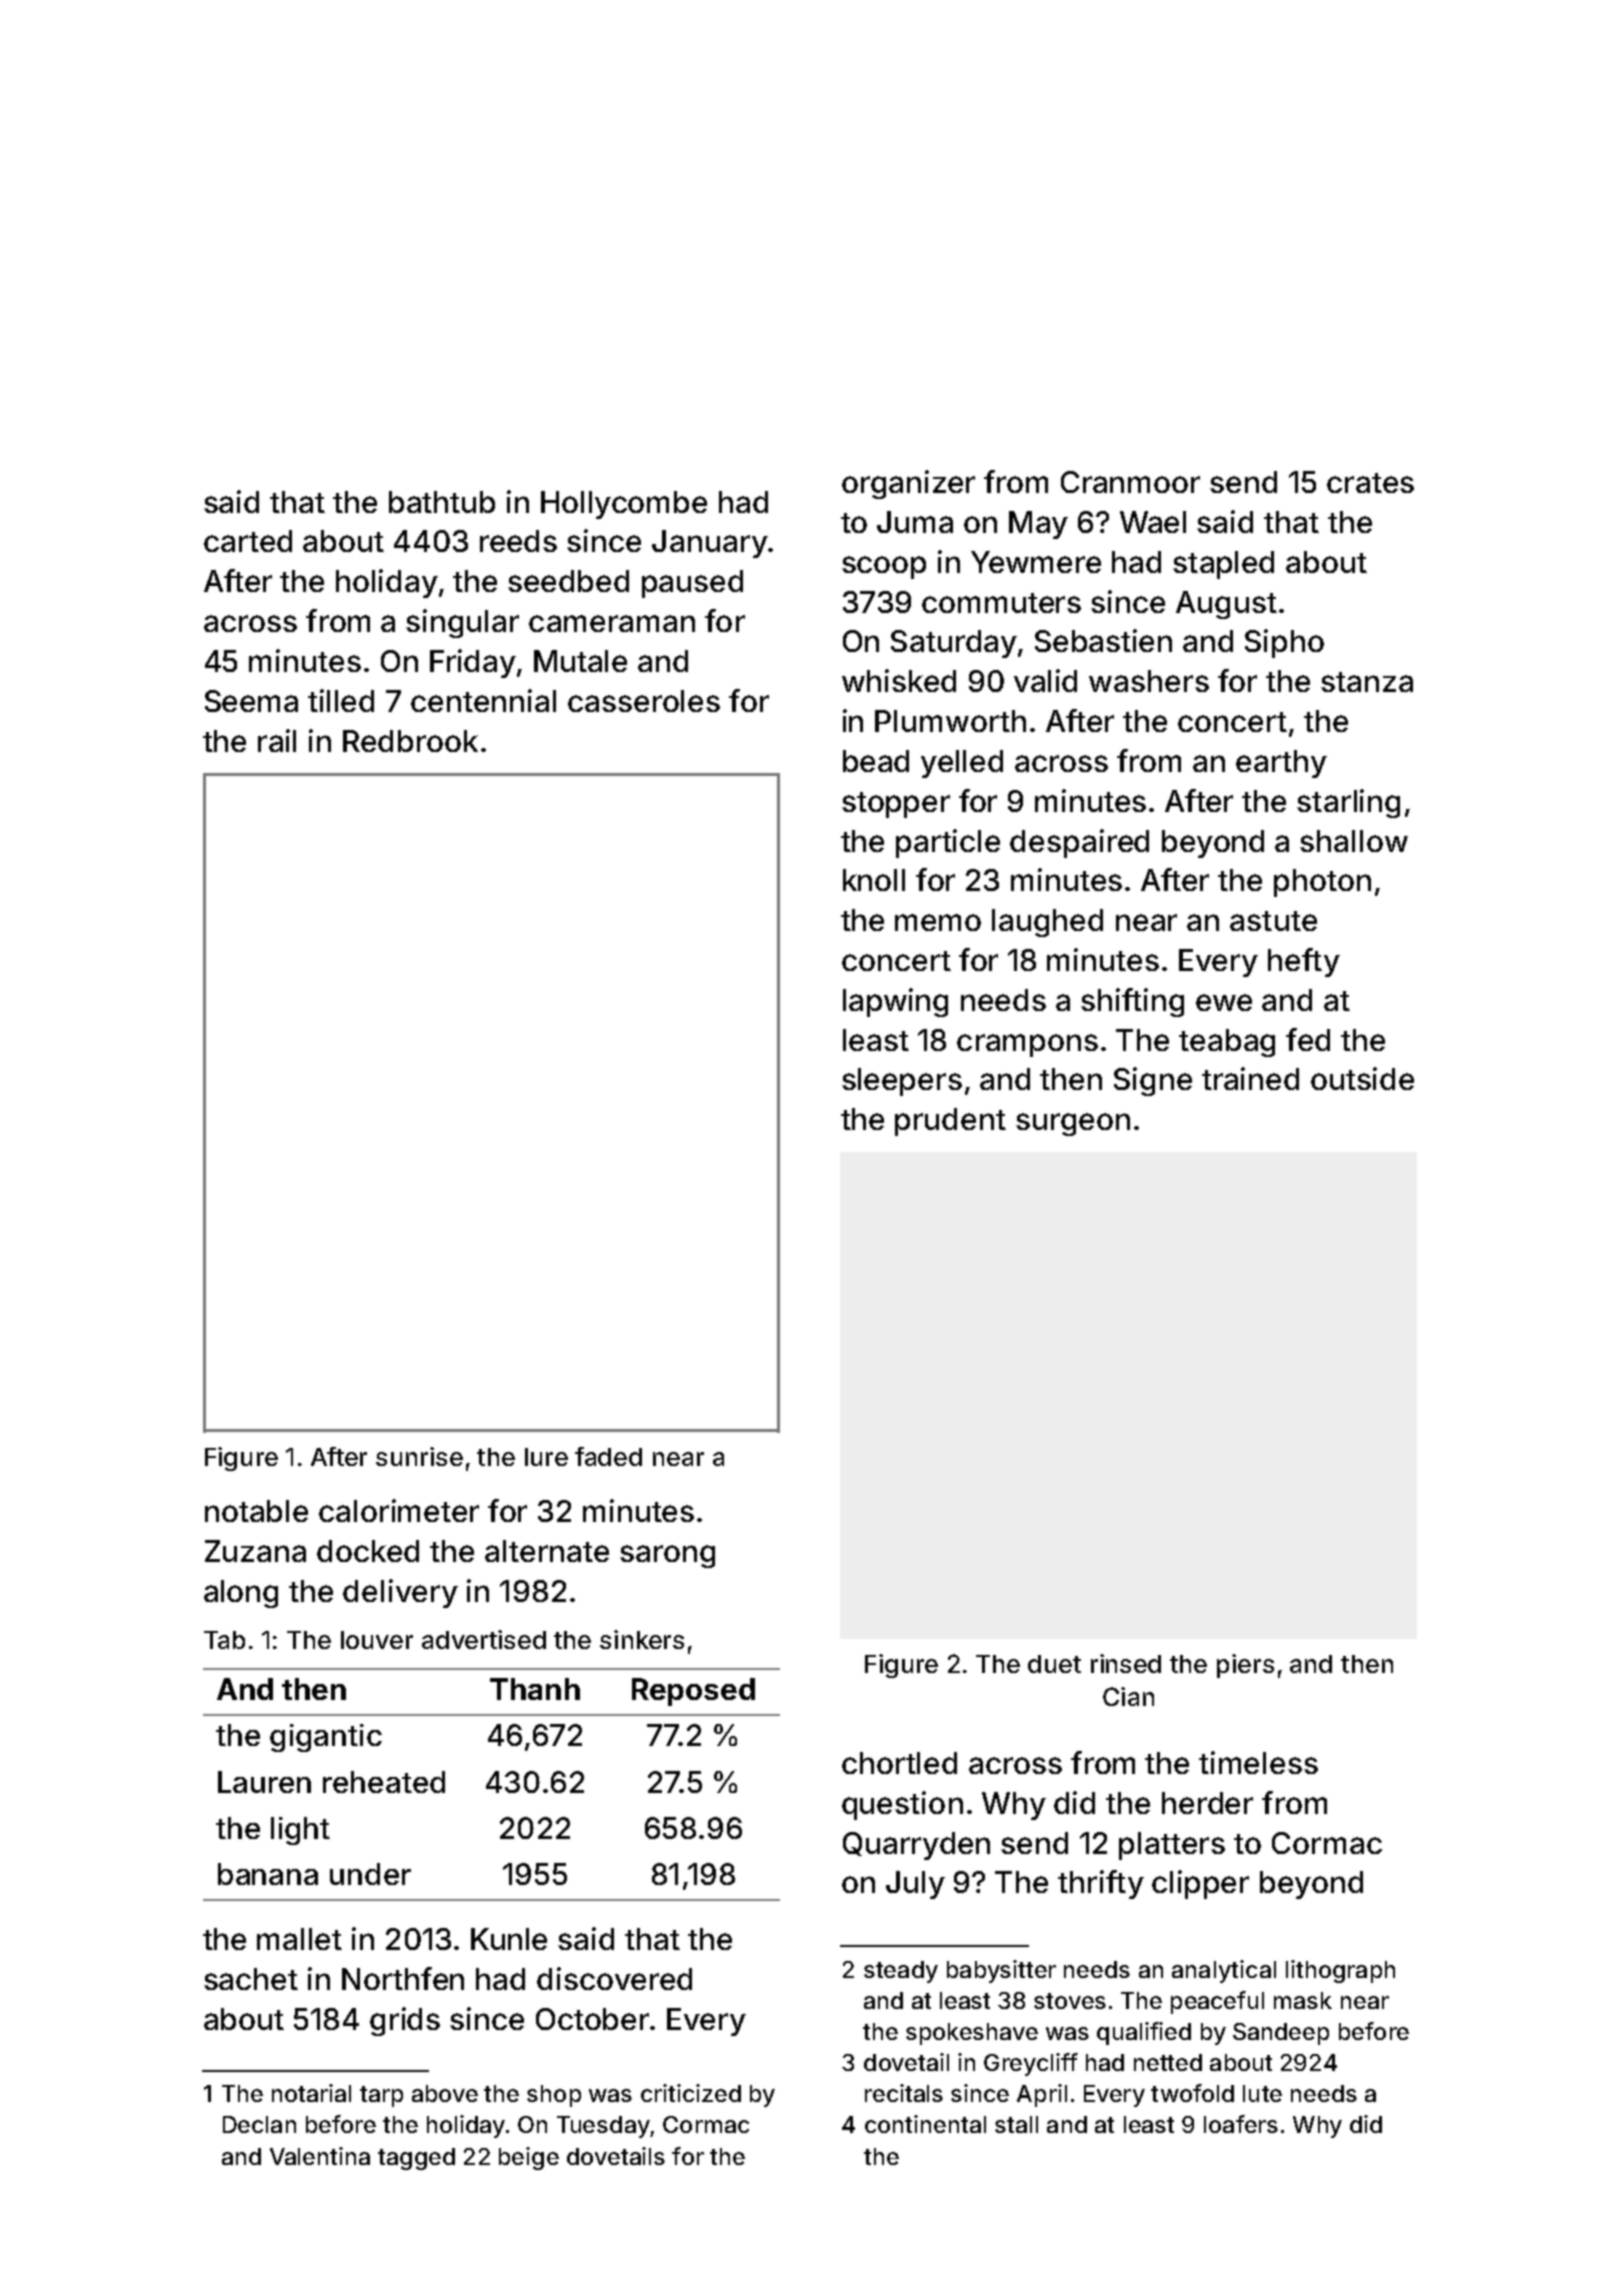 Image resolution: width=1620 pixels, height=2292 pixels. I want to click on earthy, so click(1281, 764).
